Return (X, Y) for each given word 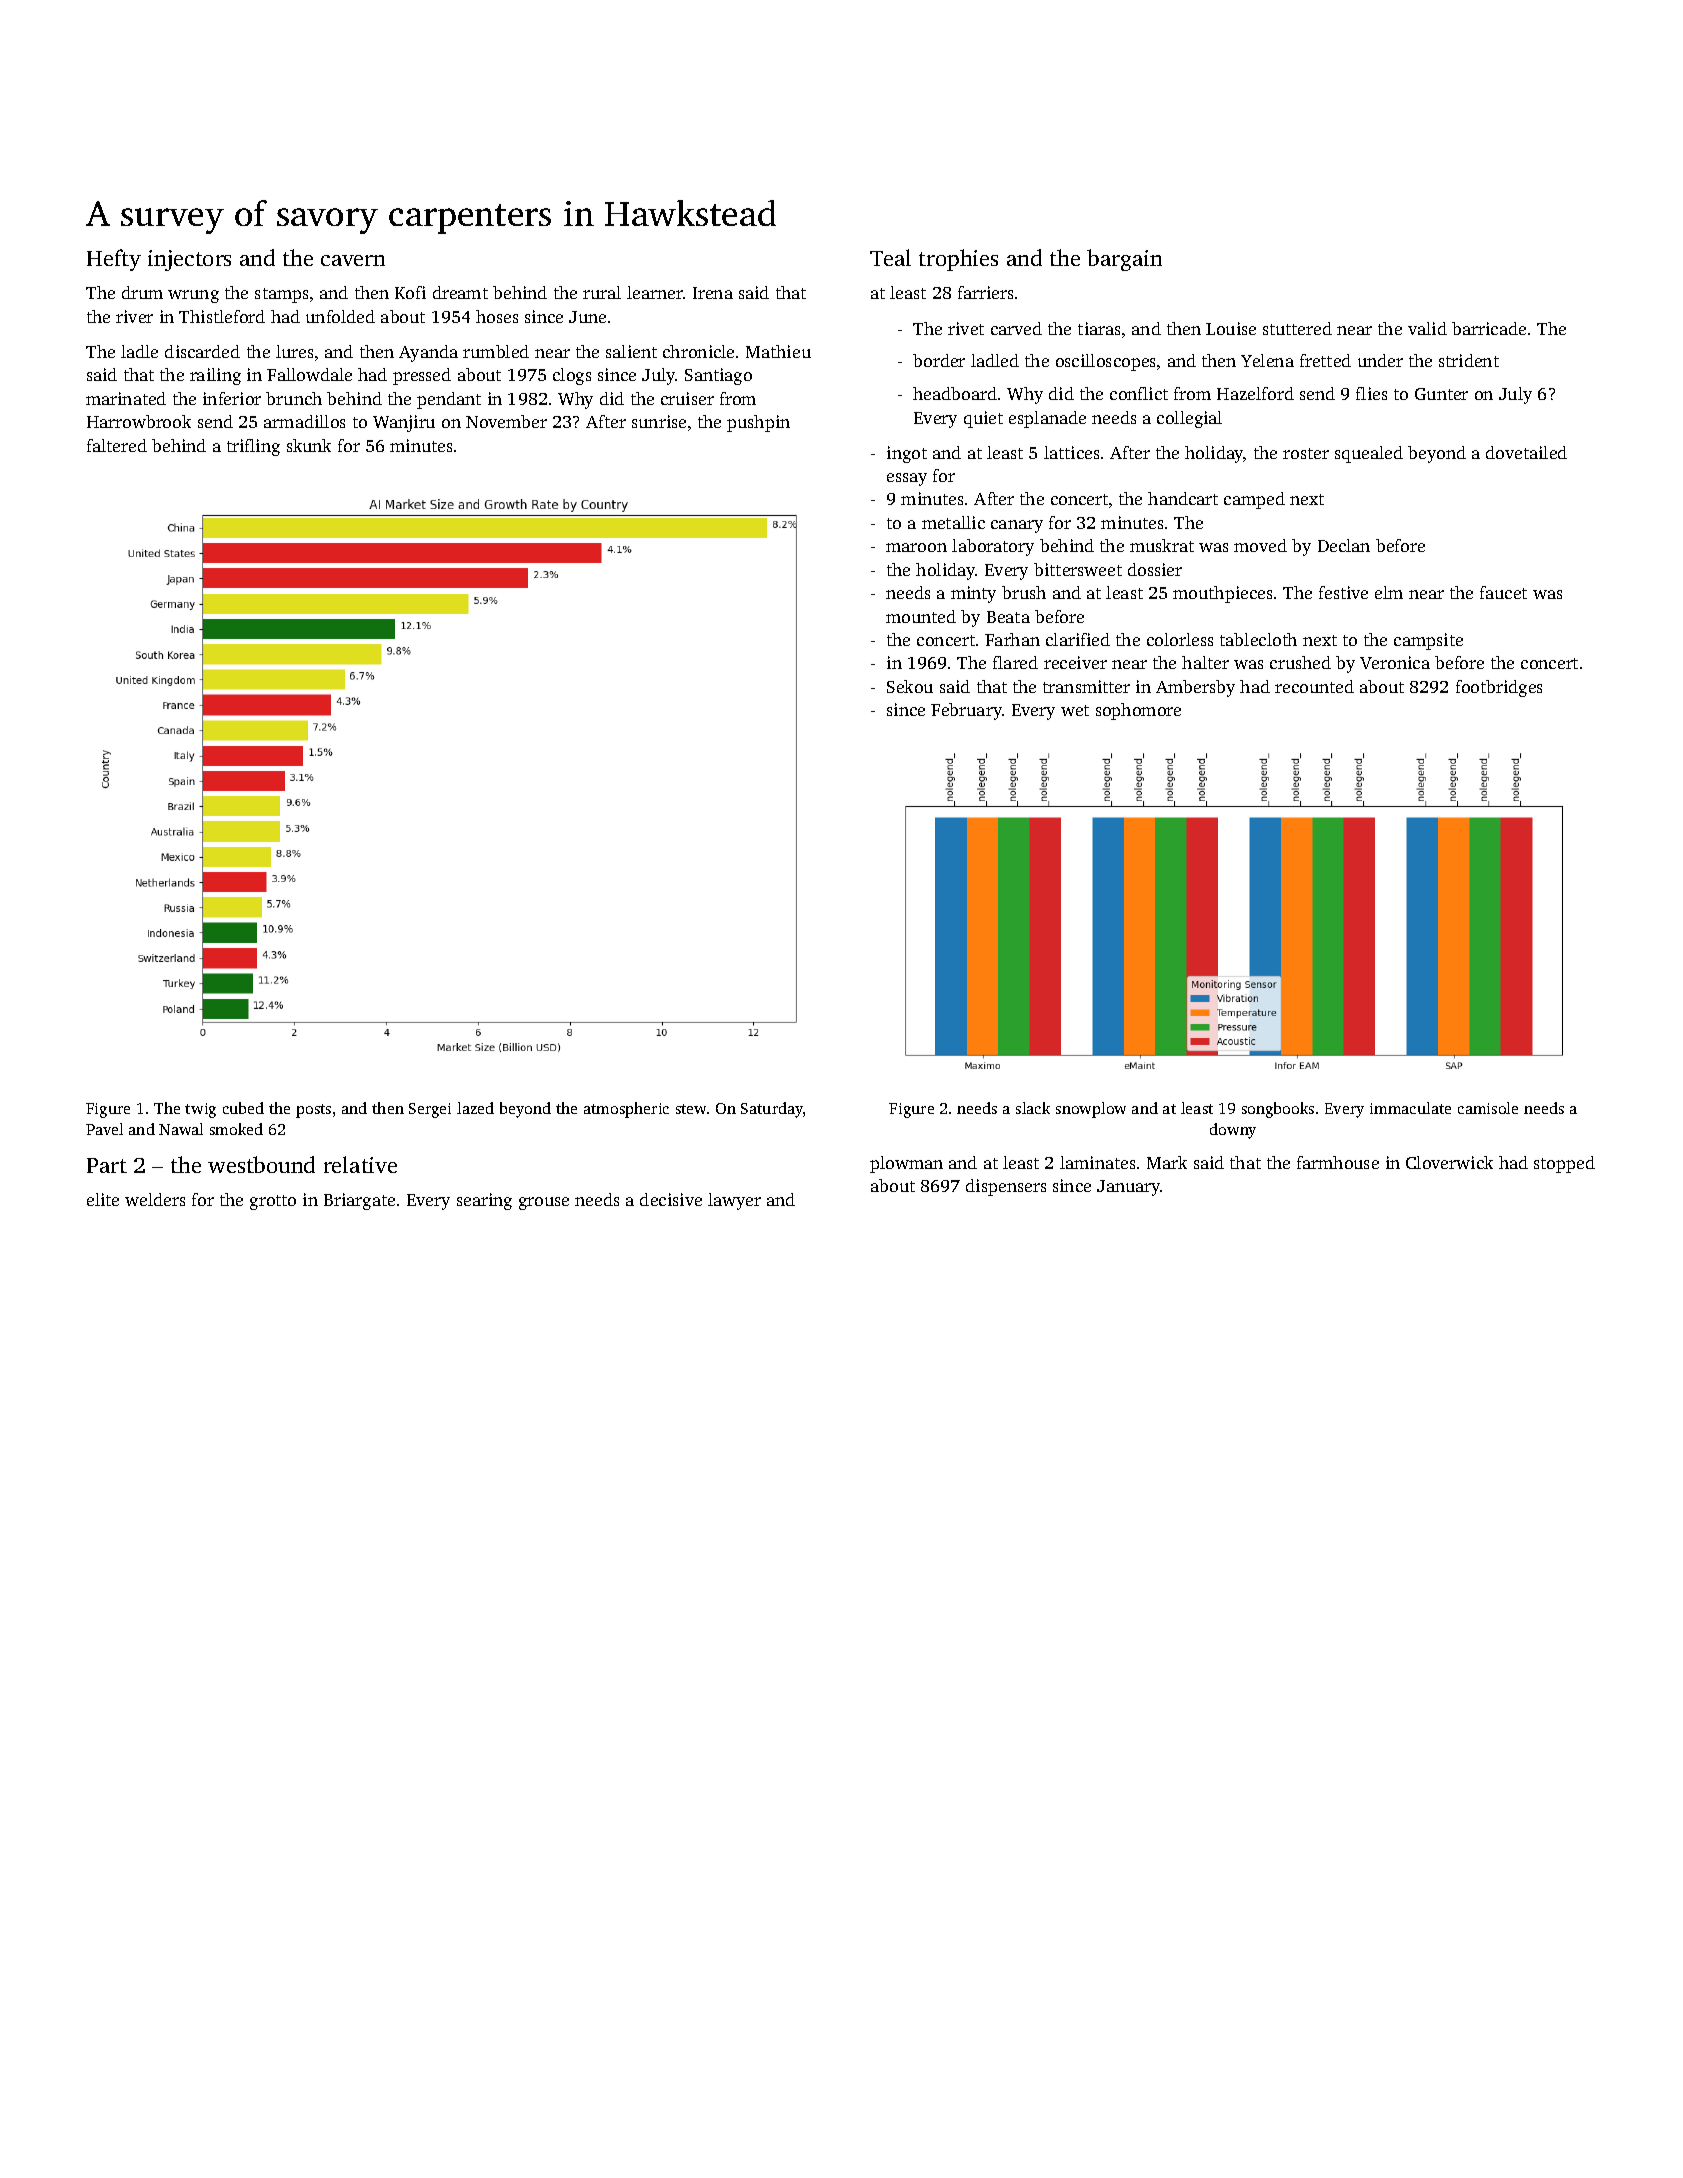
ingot (907, 454)
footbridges (1499, 688)
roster (1306, 453)
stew (691, 1109)
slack (1033, 1108)
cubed (243, 1108)
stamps (281, 295)
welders (155, 1199)
